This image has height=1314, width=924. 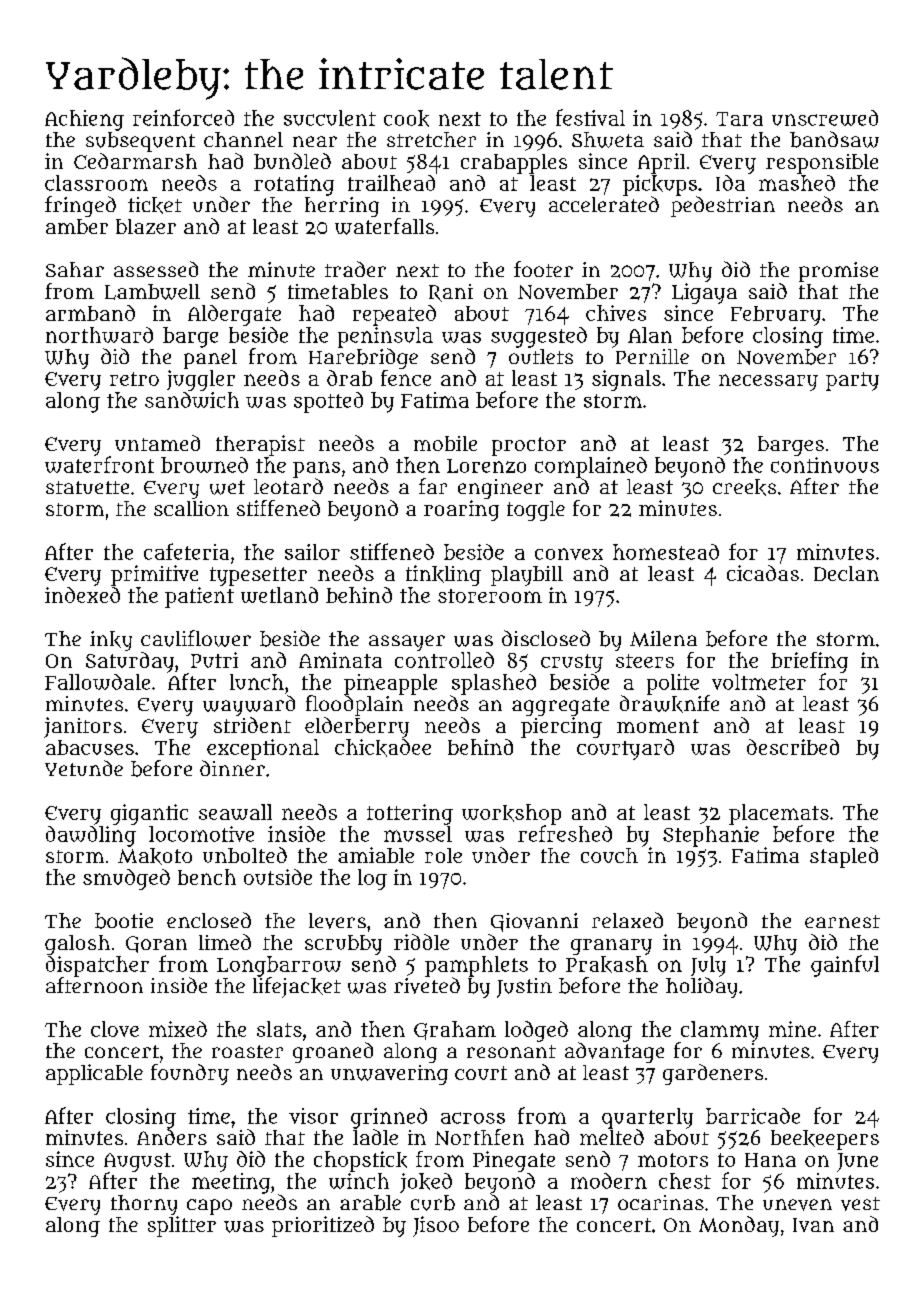 What do you see at coordinates (543, 269) in the image?
I see `footer` at bounding box center [543, 269].
